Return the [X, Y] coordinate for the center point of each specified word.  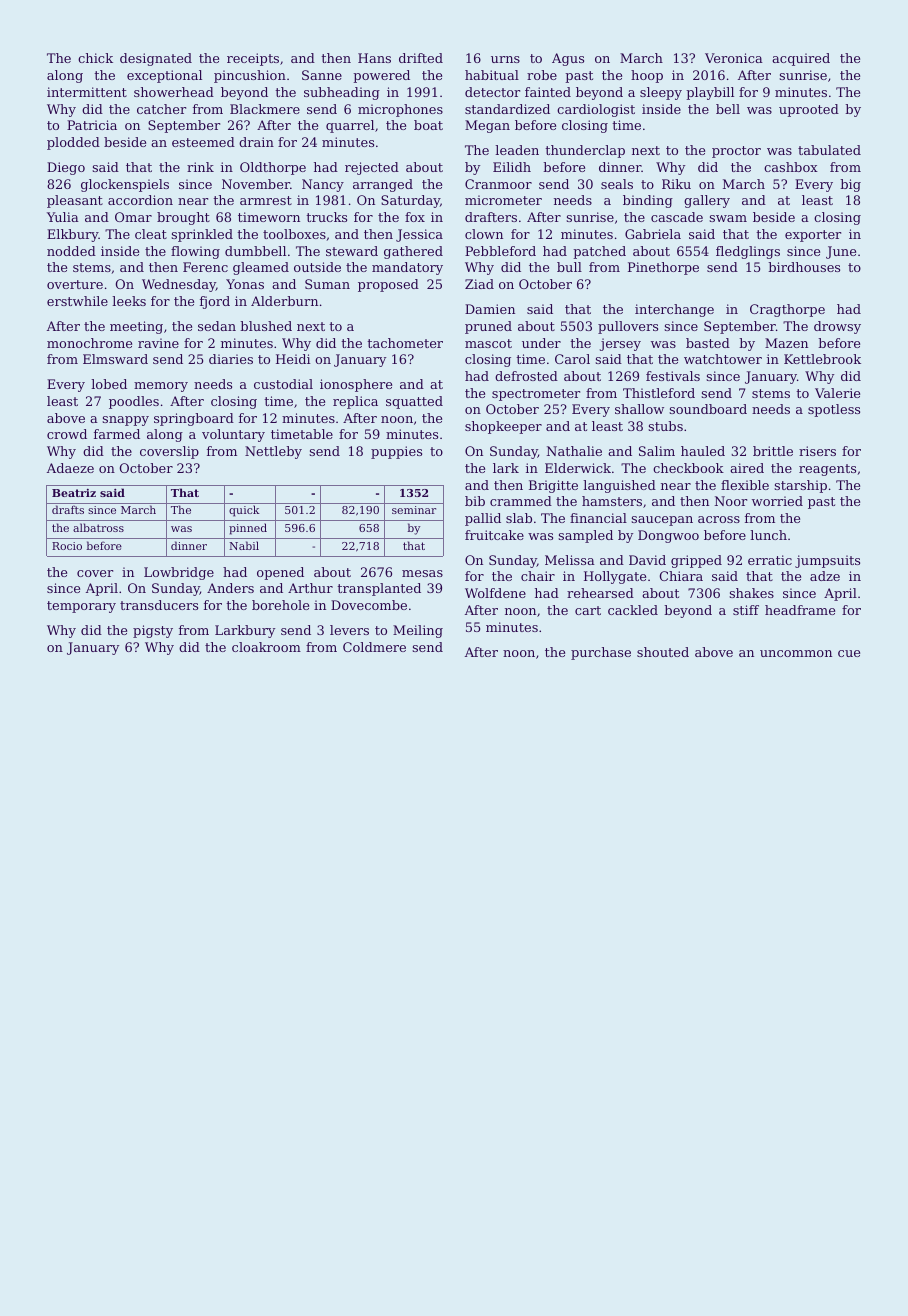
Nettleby [273, 452]
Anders [230, 588]
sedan [217, 326]
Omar [133, 217]
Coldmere [374, 647]
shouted [663, 652]
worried [777, 501]
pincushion [250, 76]
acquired [801, 59]
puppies [396, 452]
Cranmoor [498, 184]
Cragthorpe [787, 310]
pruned [488, 327]
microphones [400, 110]
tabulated [829, 150]
